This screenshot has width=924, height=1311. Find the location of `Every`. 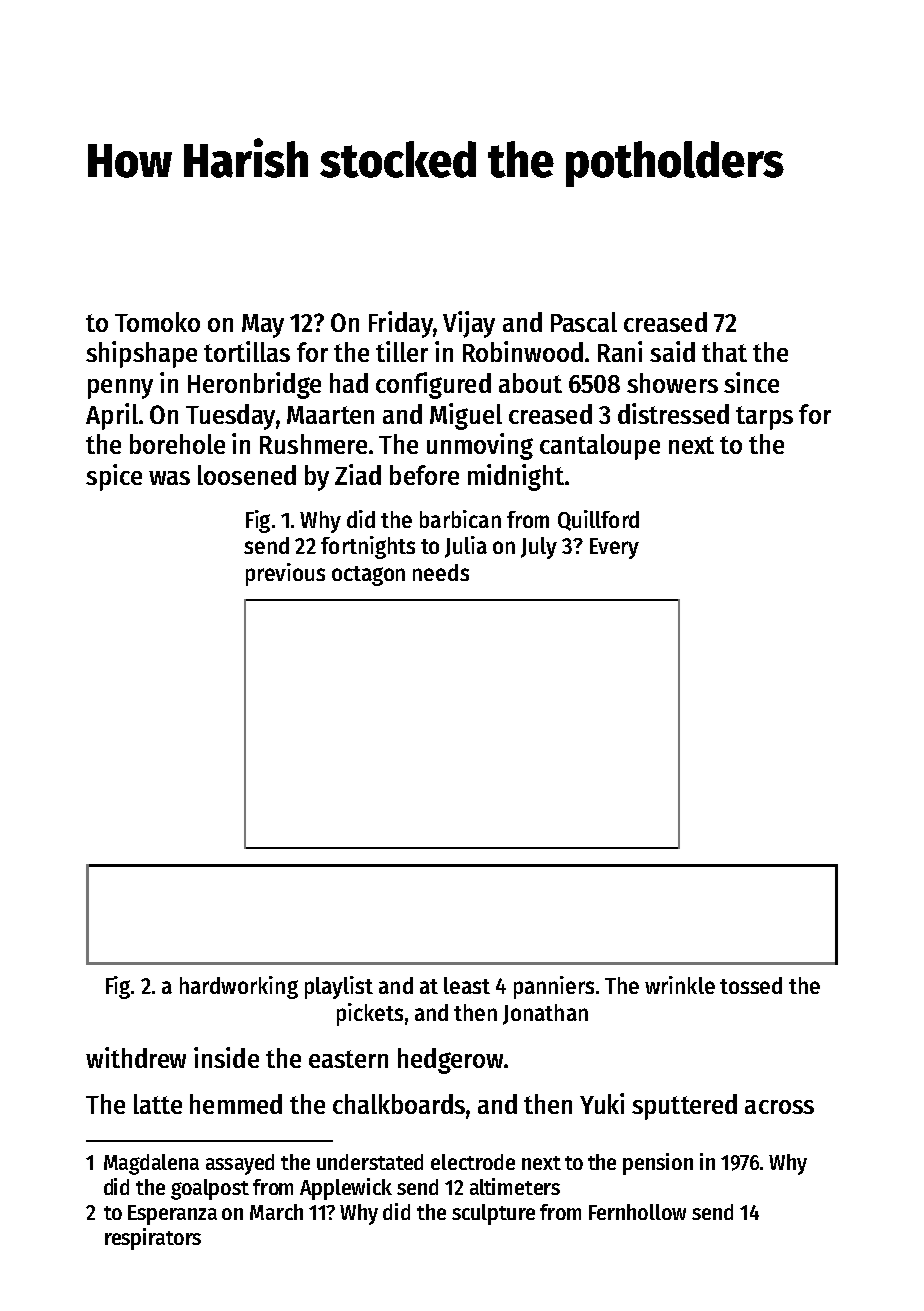

Every is located at coordinates (614, 548).
